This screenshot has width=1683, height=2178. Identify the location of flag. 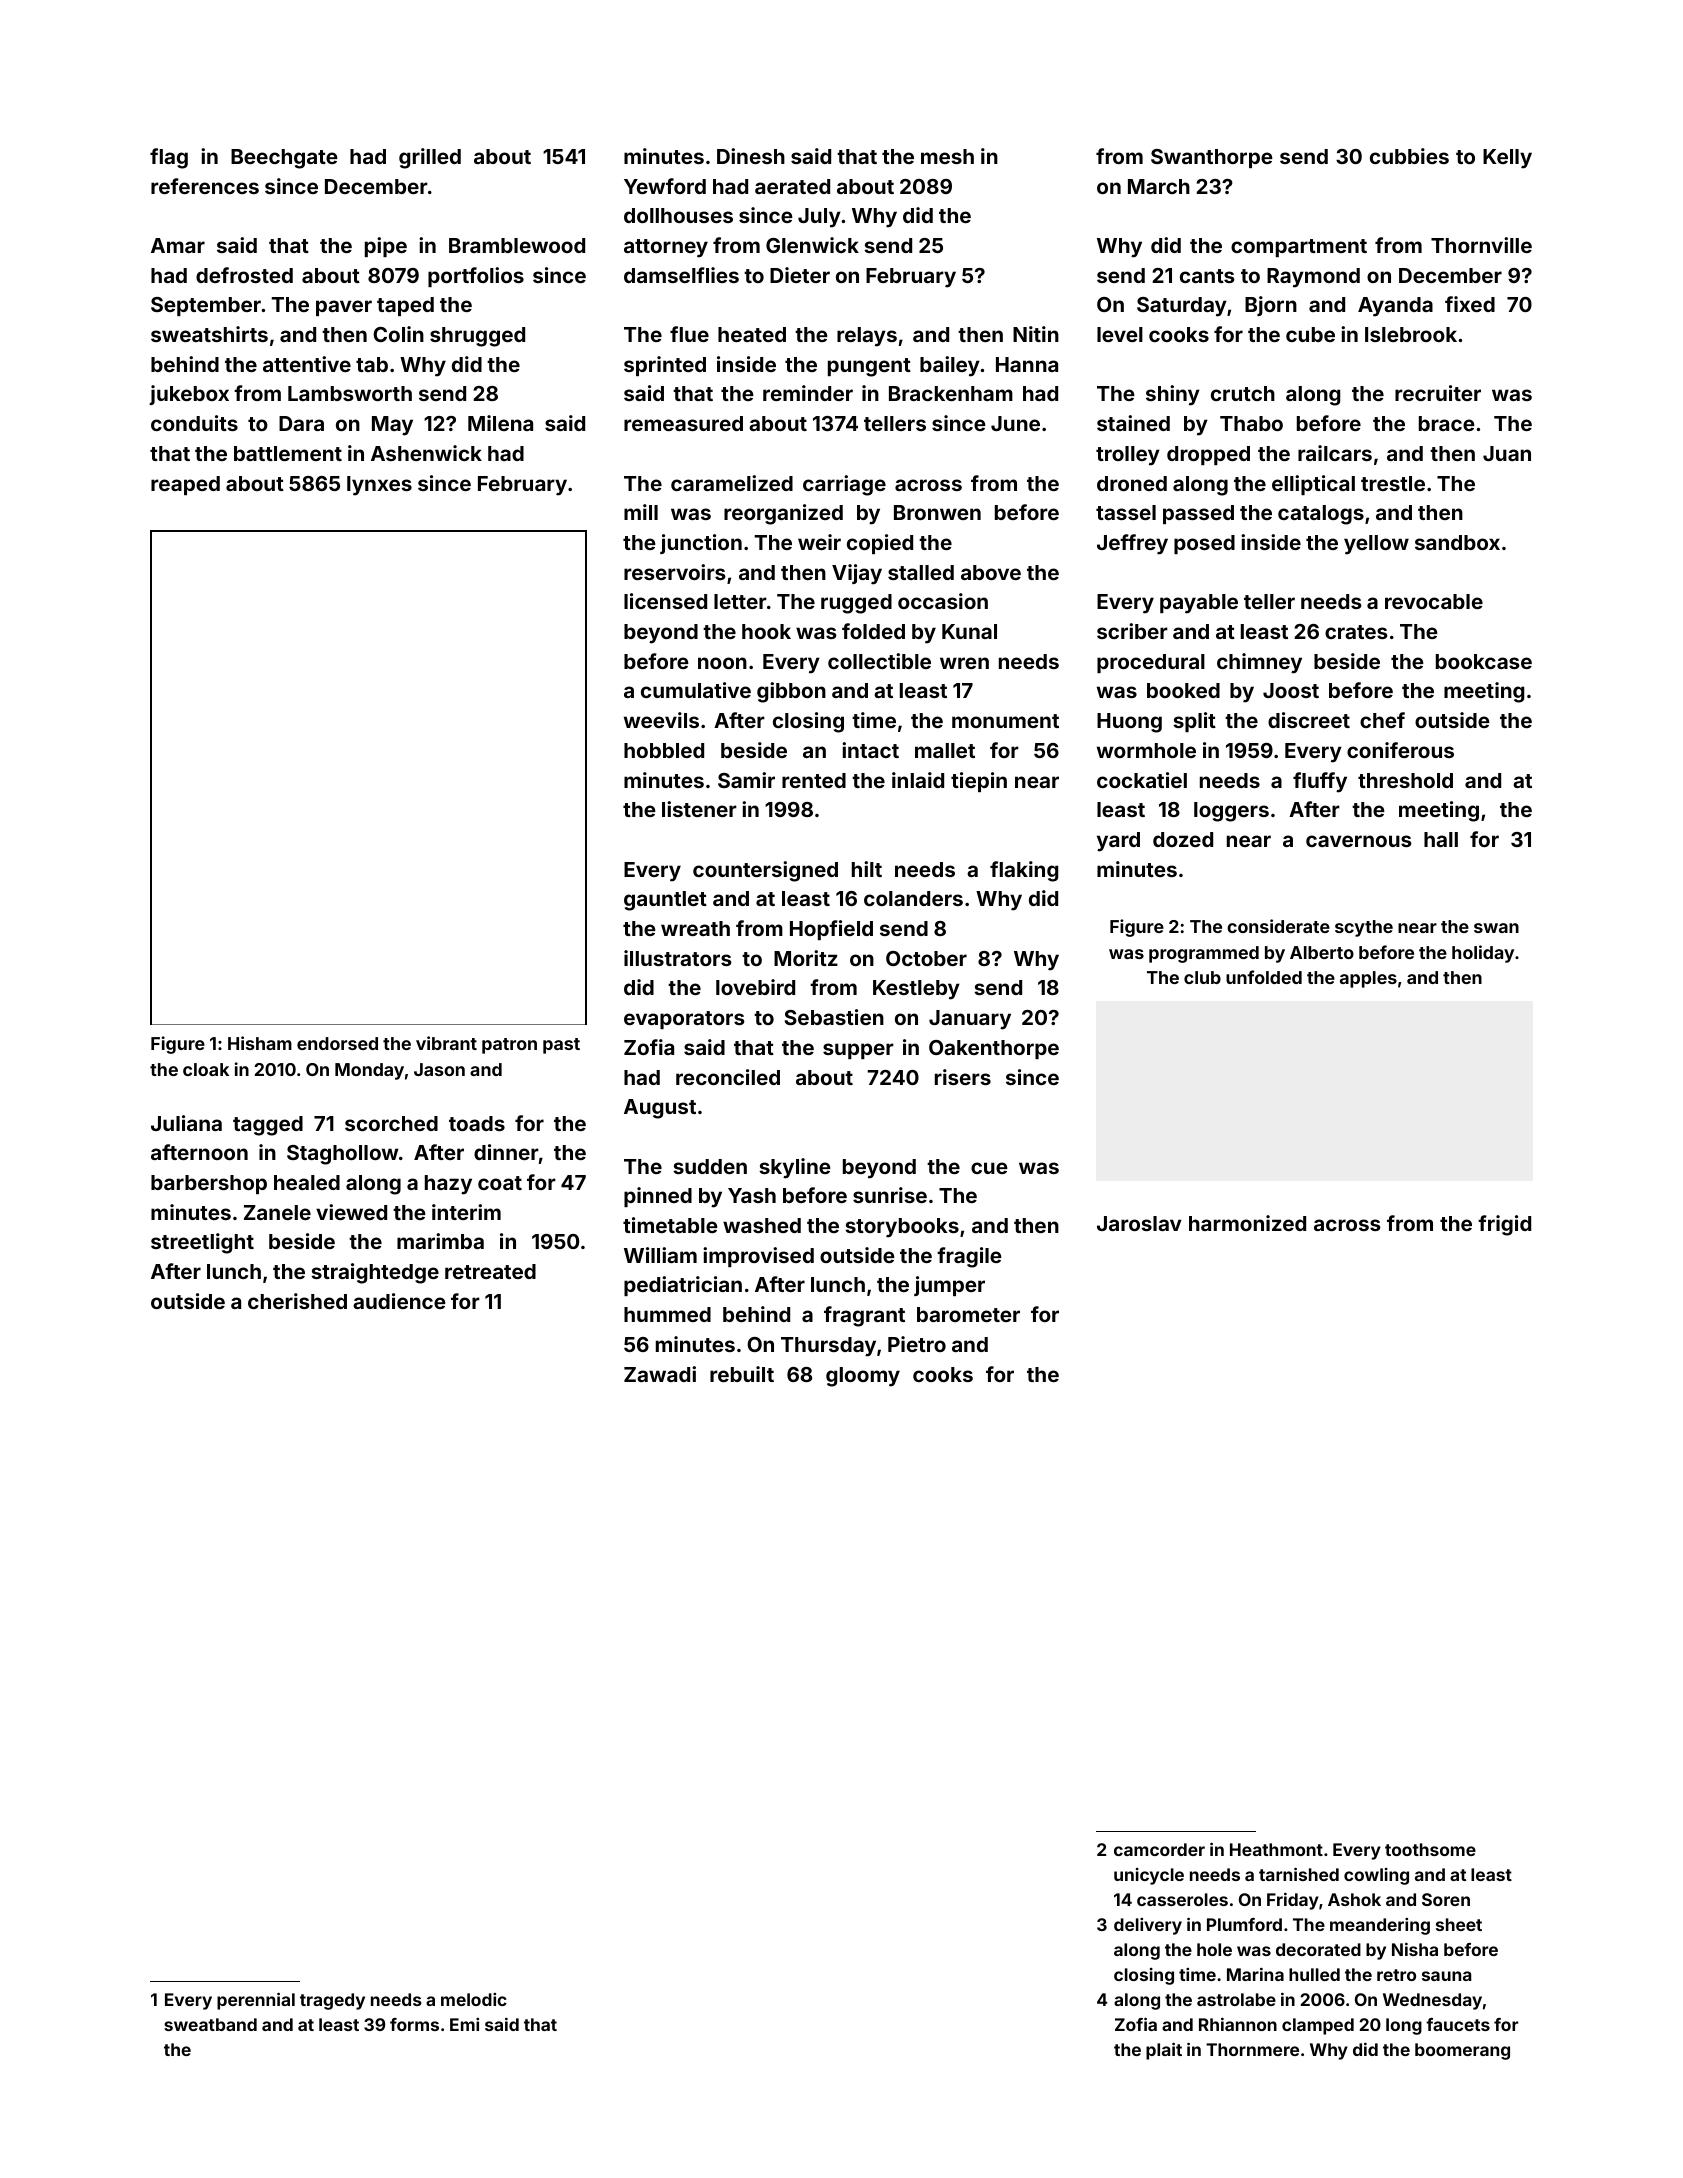
(169, 158).
